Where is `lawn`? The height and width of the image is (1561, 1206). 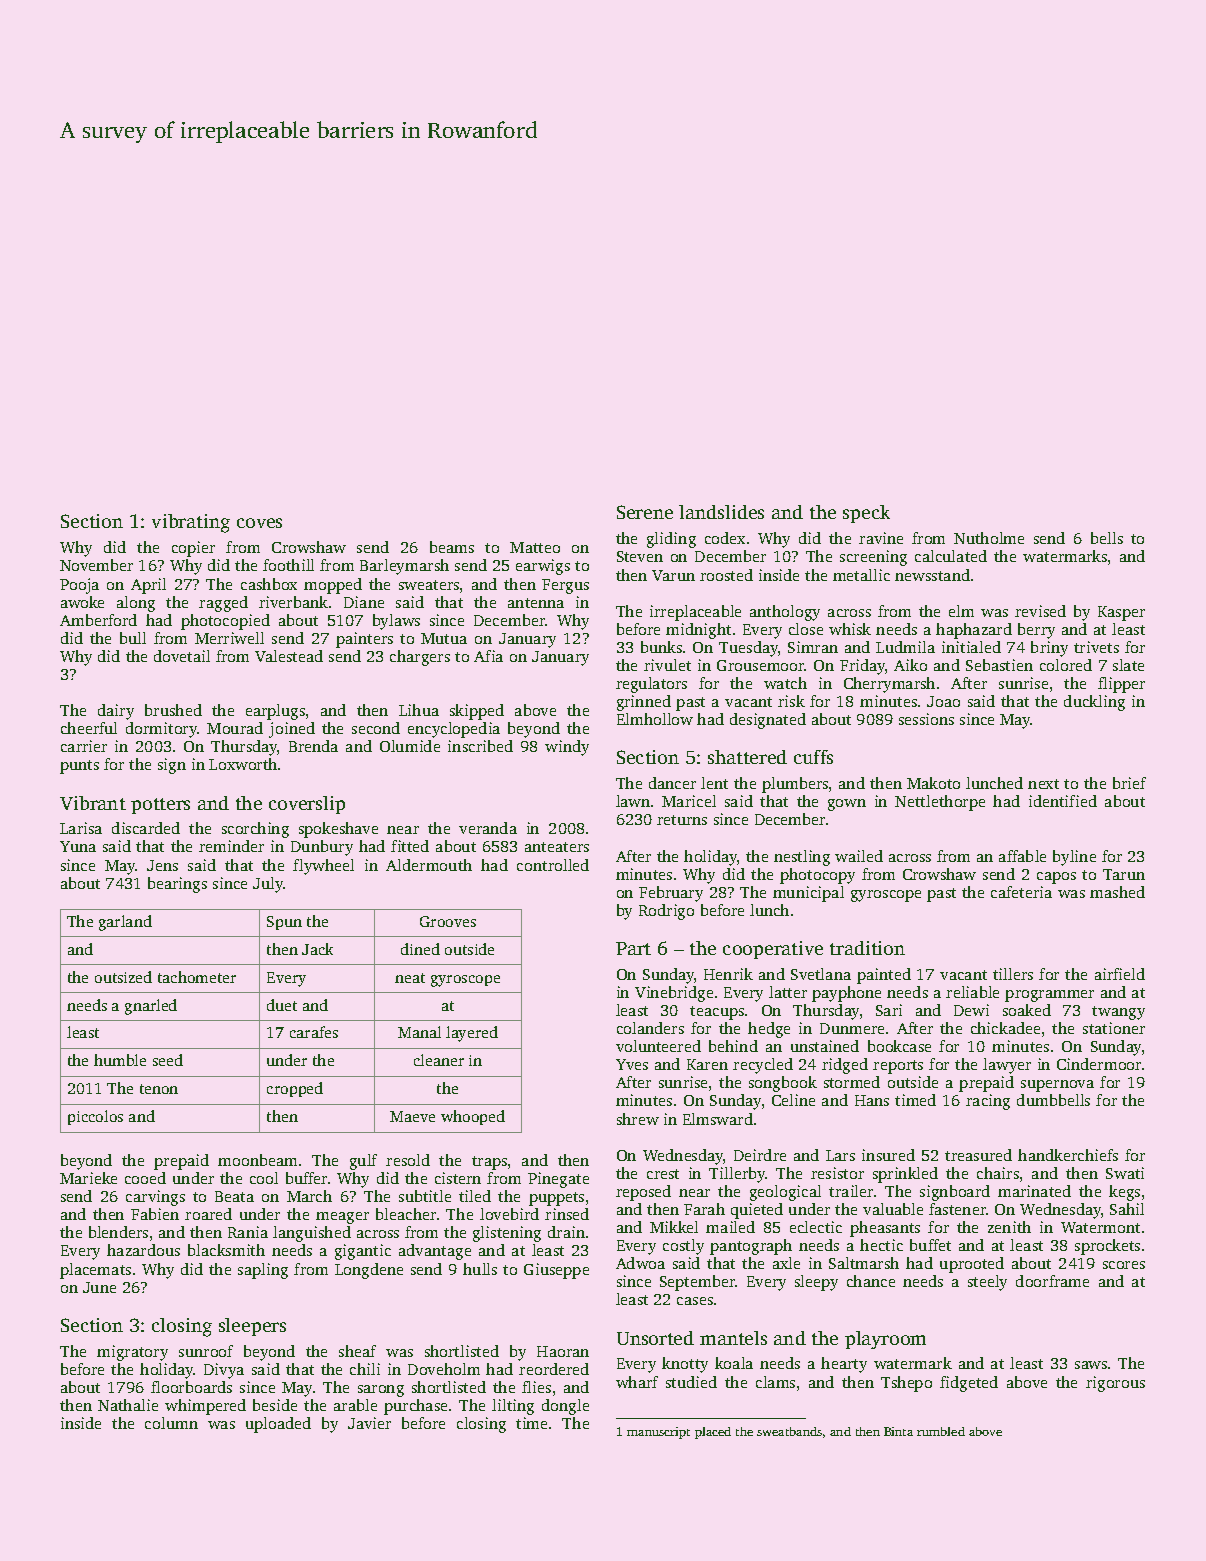 lawn is located at coordinates (633, 801).
